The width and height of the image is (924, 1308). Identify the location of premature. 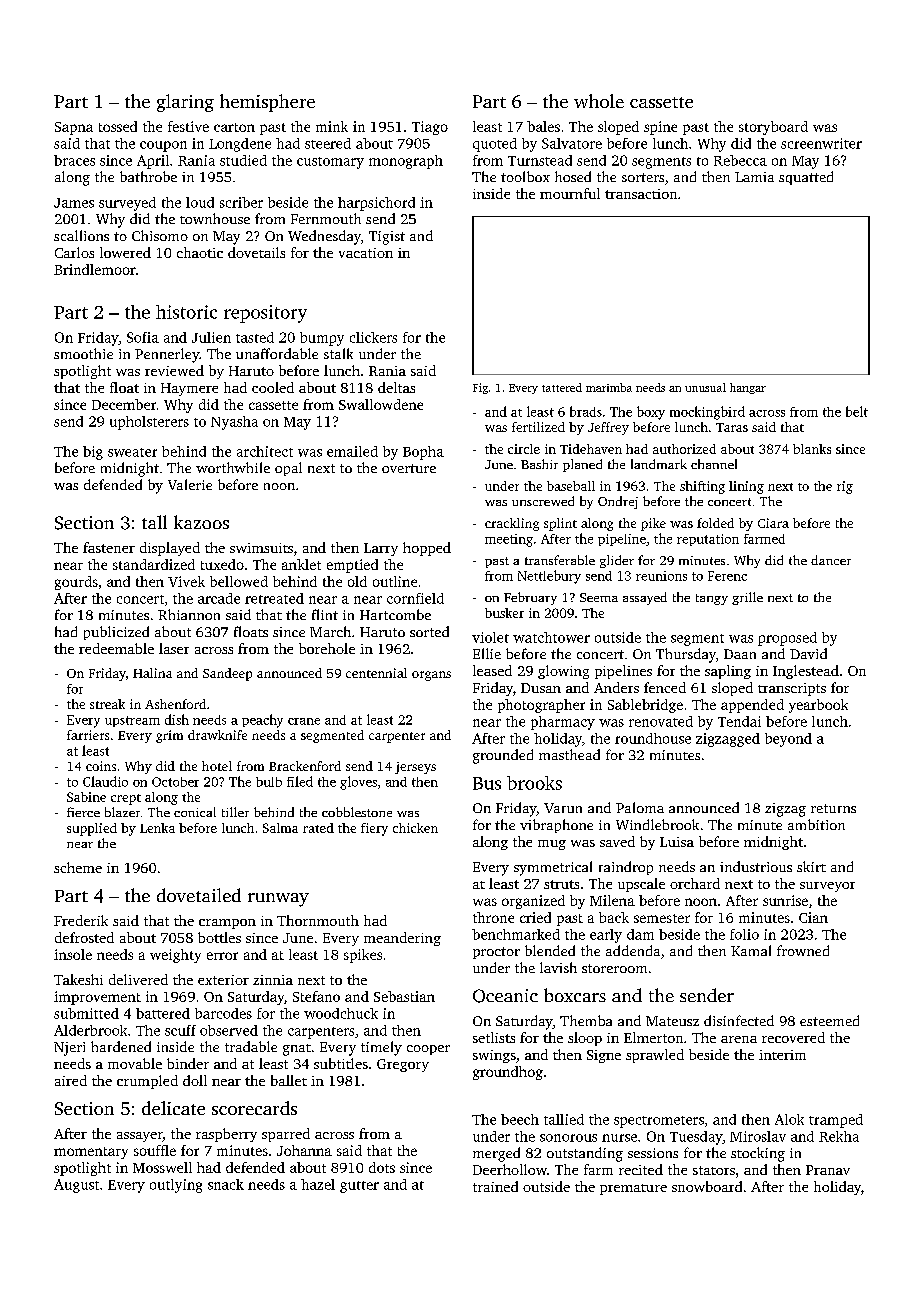
(633, 1189).
